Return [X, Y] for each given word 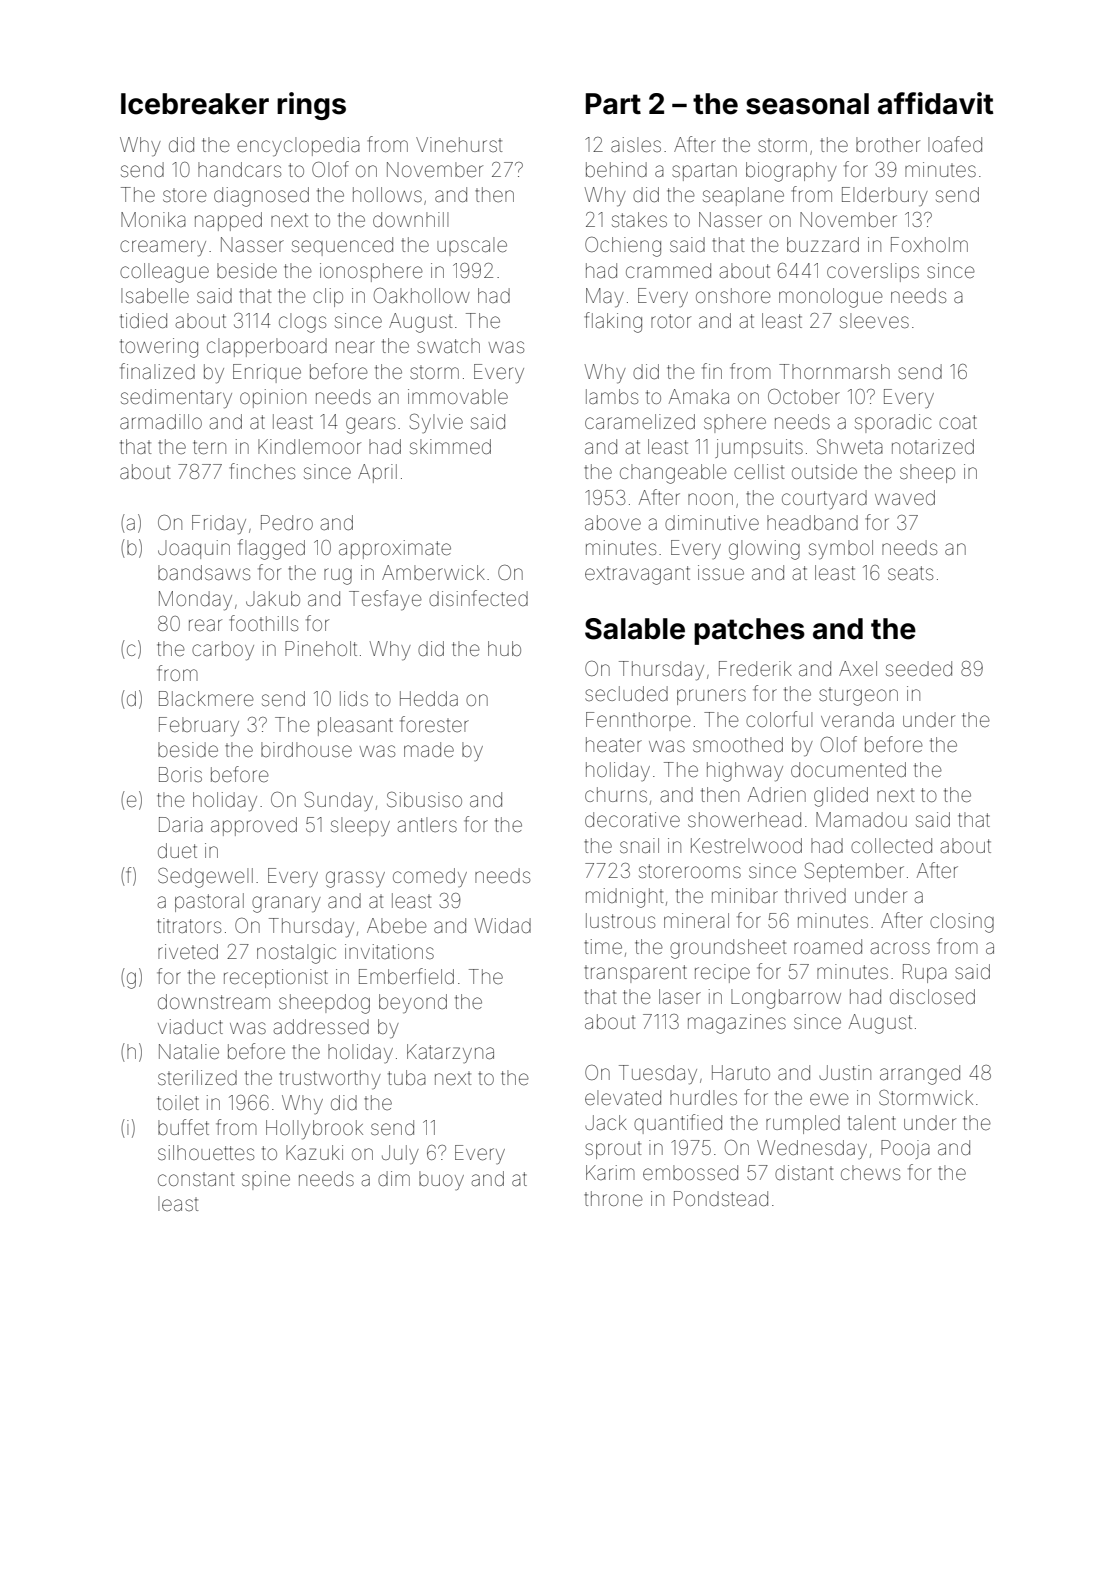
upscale [472, 246]
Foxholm [929, 244]
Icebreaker [195, 104]
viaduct [190, 1026]
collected [891, 846]
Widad [503, 925]
